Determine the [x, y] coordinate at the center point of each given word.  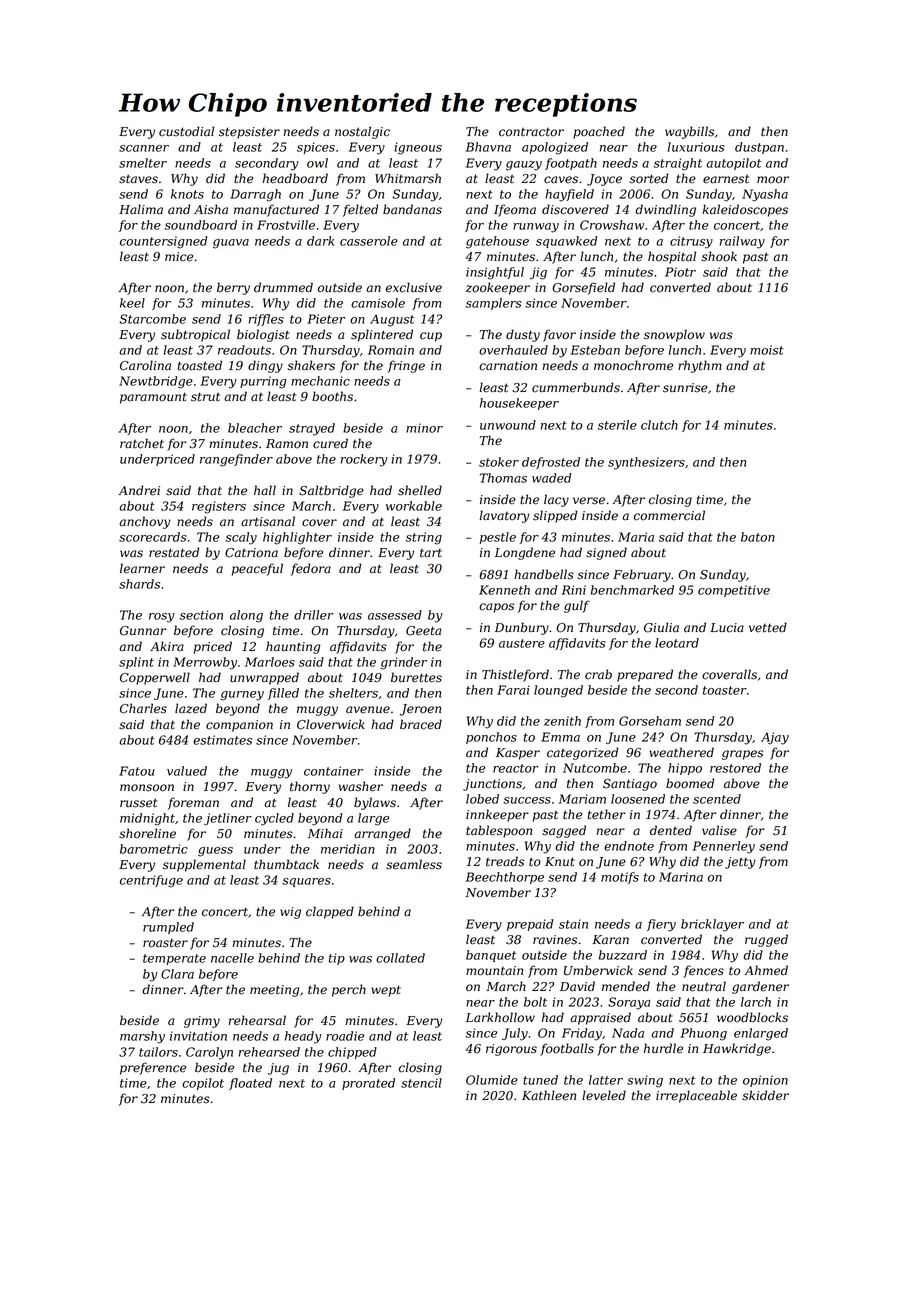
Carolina [145, 365]
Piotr [680, 272]
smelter [143, 163]
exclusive [414, 287]
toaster [725, 690]
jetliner [228, 819]
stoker [499, 462]
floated [250, 1084]
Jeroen [420, 710]
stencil [421, 1083]
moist [767, 350]
